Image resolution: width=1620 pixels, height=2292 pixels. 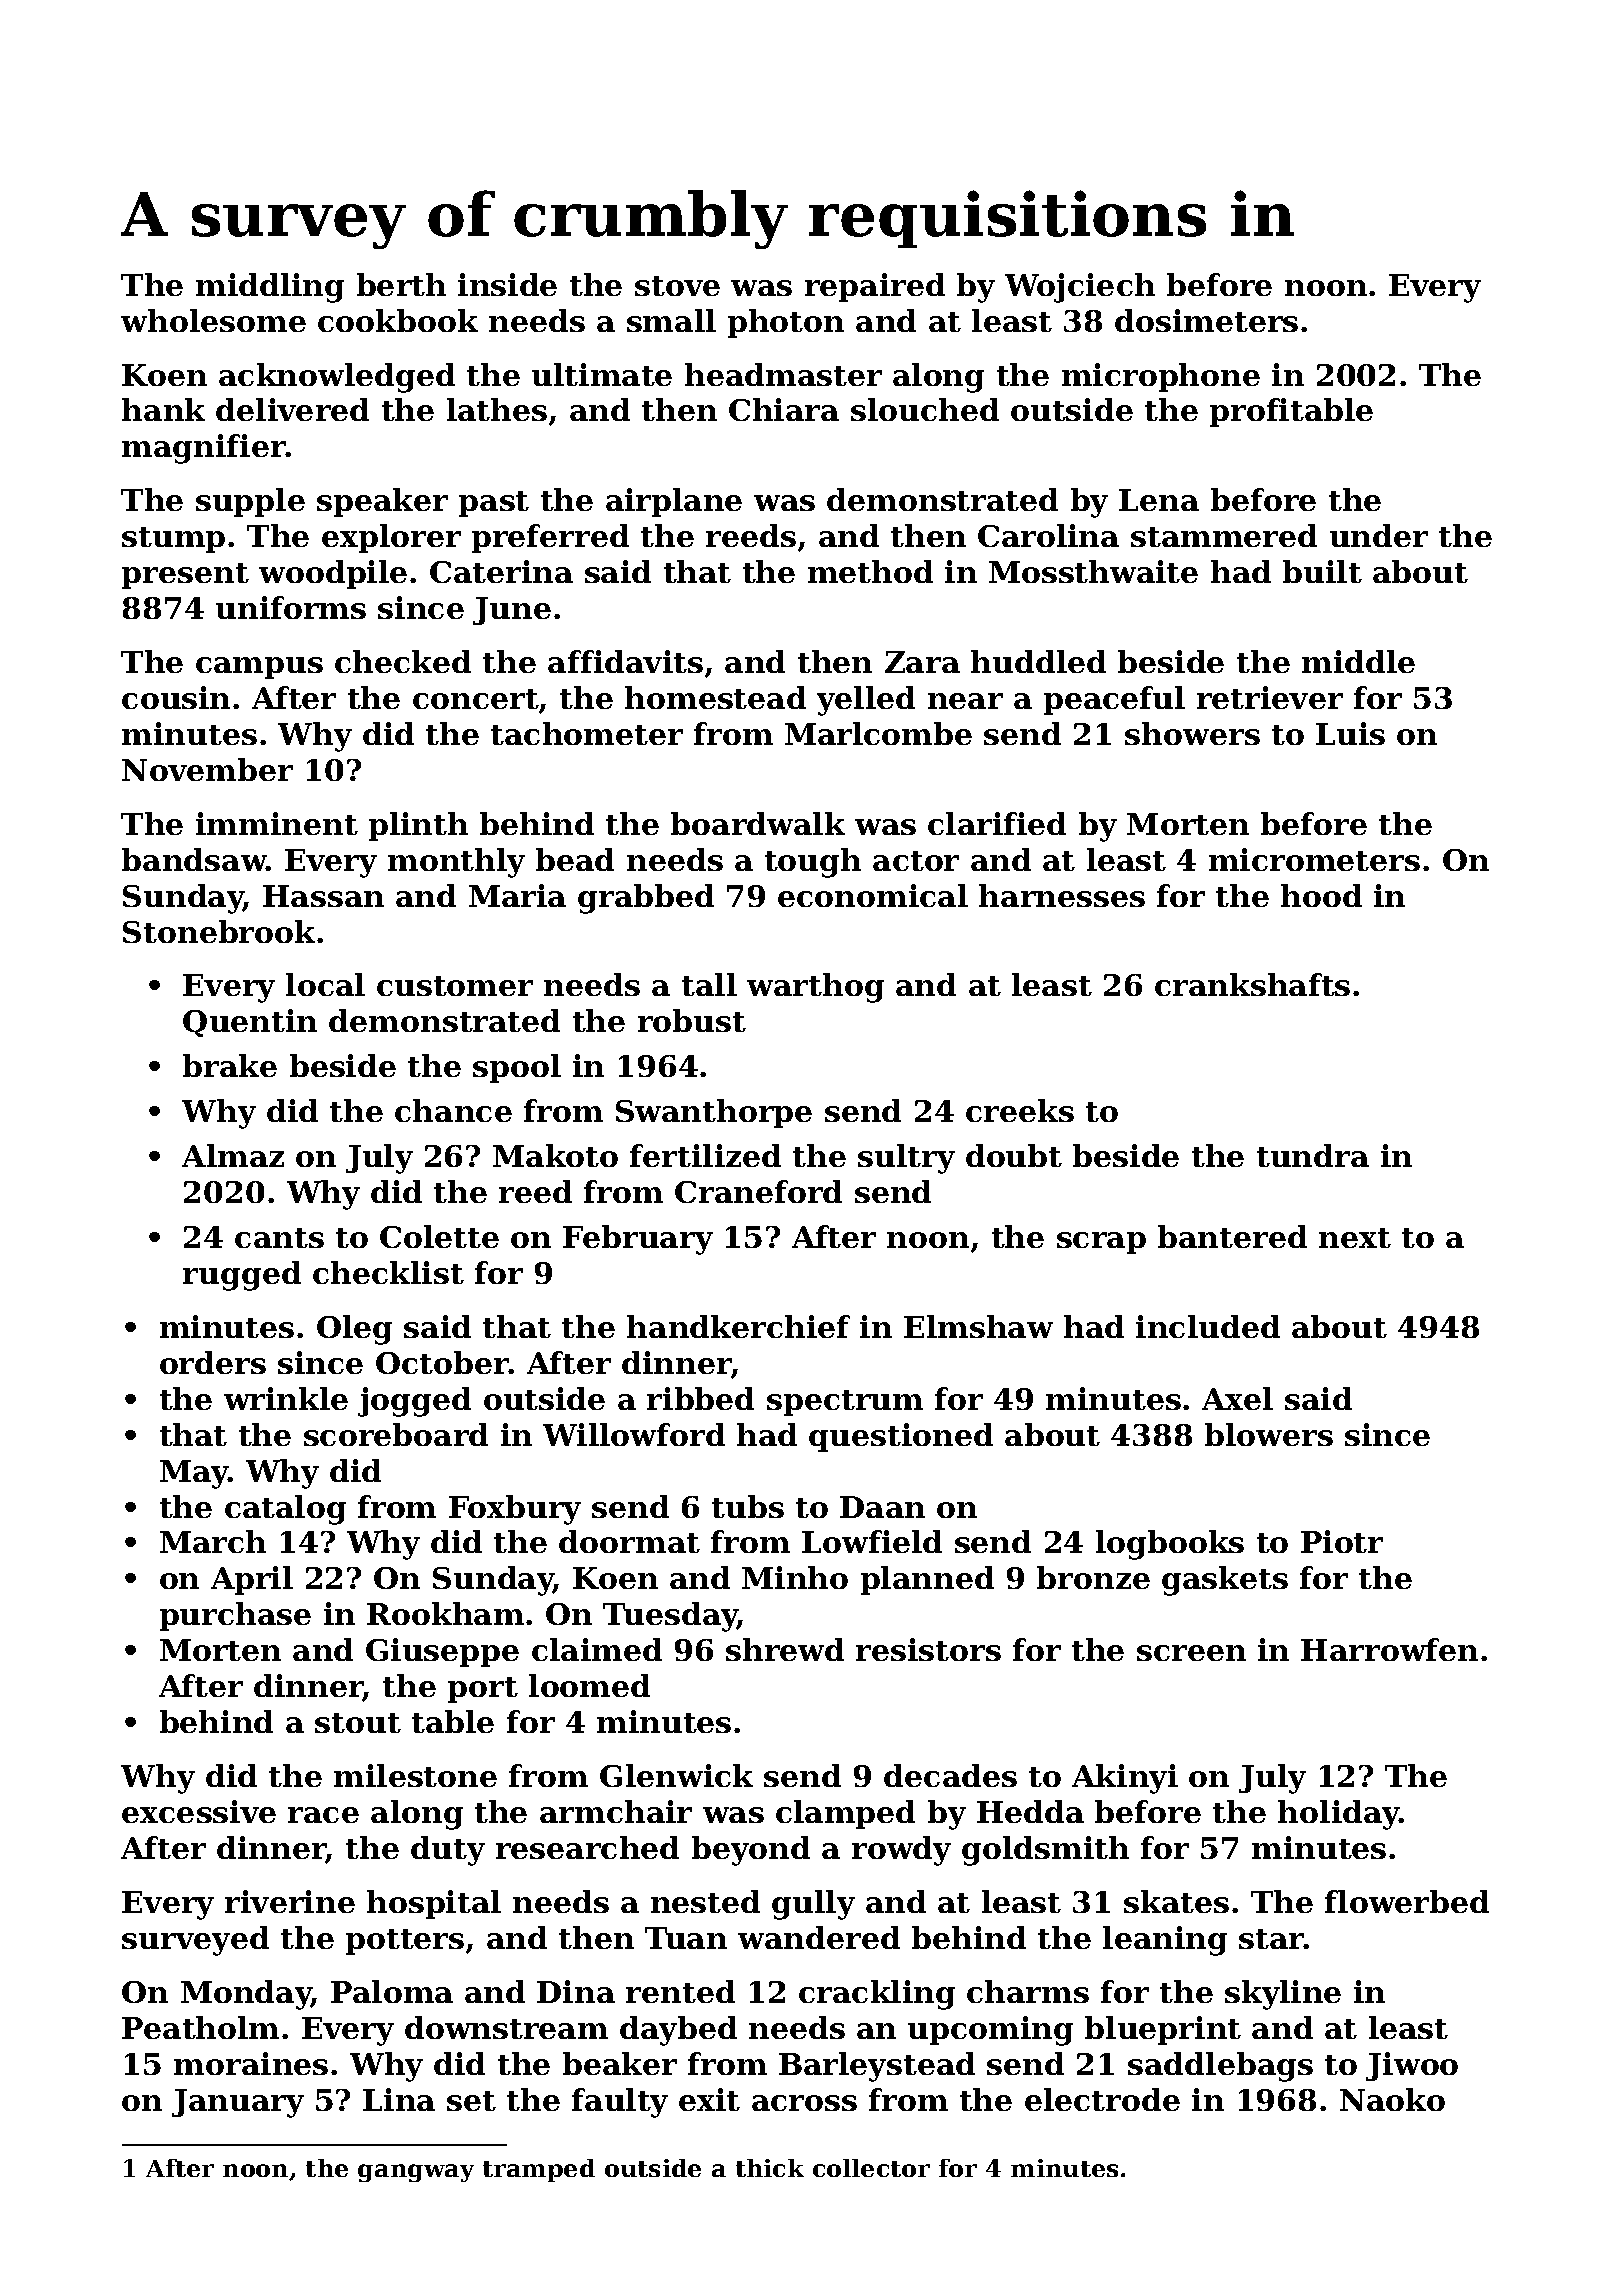 What do you see at coordinates (414, 1402) in the screenshot?
I see `jogged` at bounding box center [414, 1402].
